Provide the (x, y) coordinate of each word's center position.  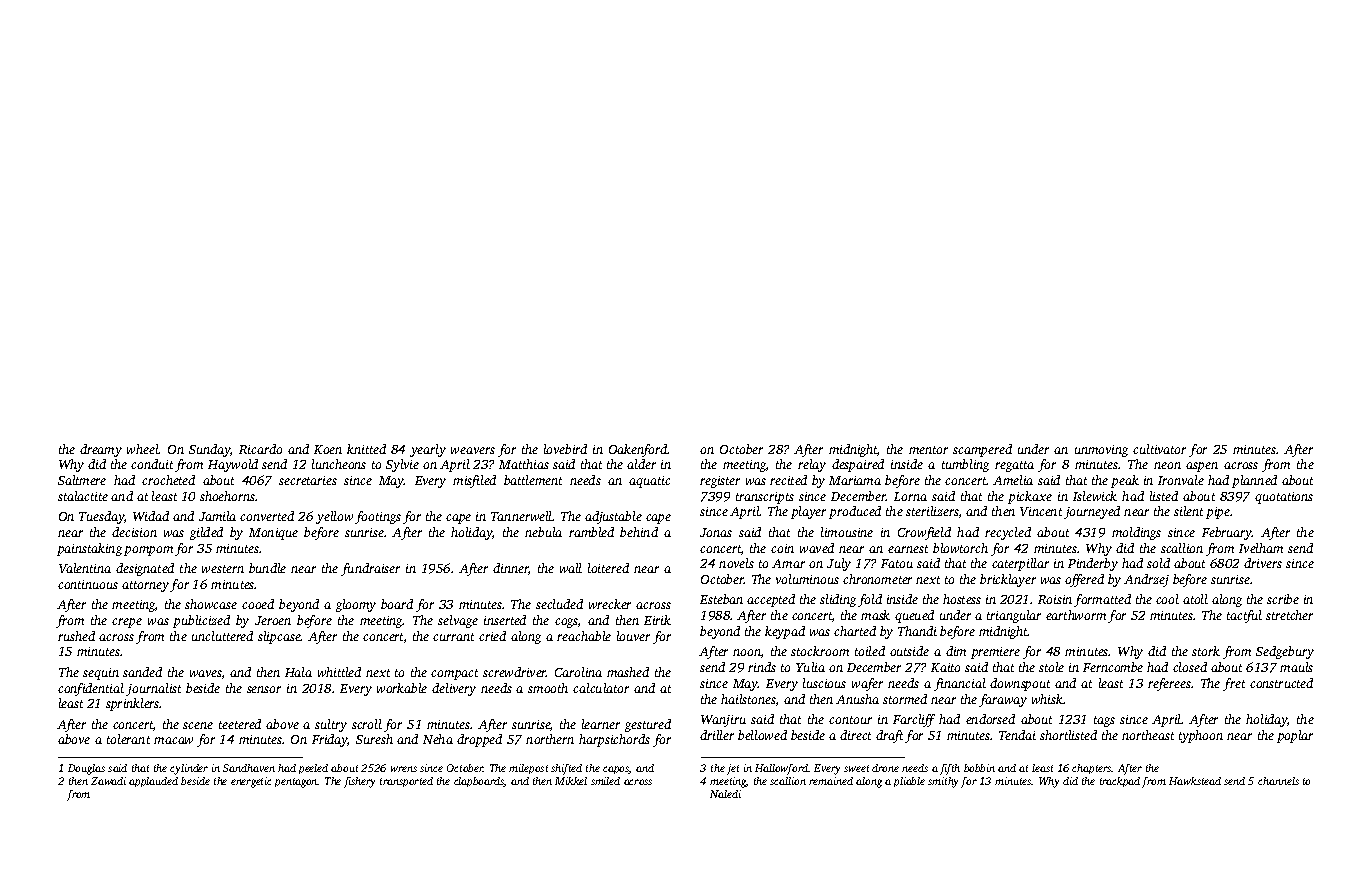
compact (454, 674)
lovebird (565, 449)
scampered (982, 450)
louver (633, 636)
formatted (1102, 600)
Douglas (86, 769)
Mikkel (571, 781)
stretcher (1289, 615)
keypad (785, 632)
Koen (328, 449)
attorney (145, 586)
